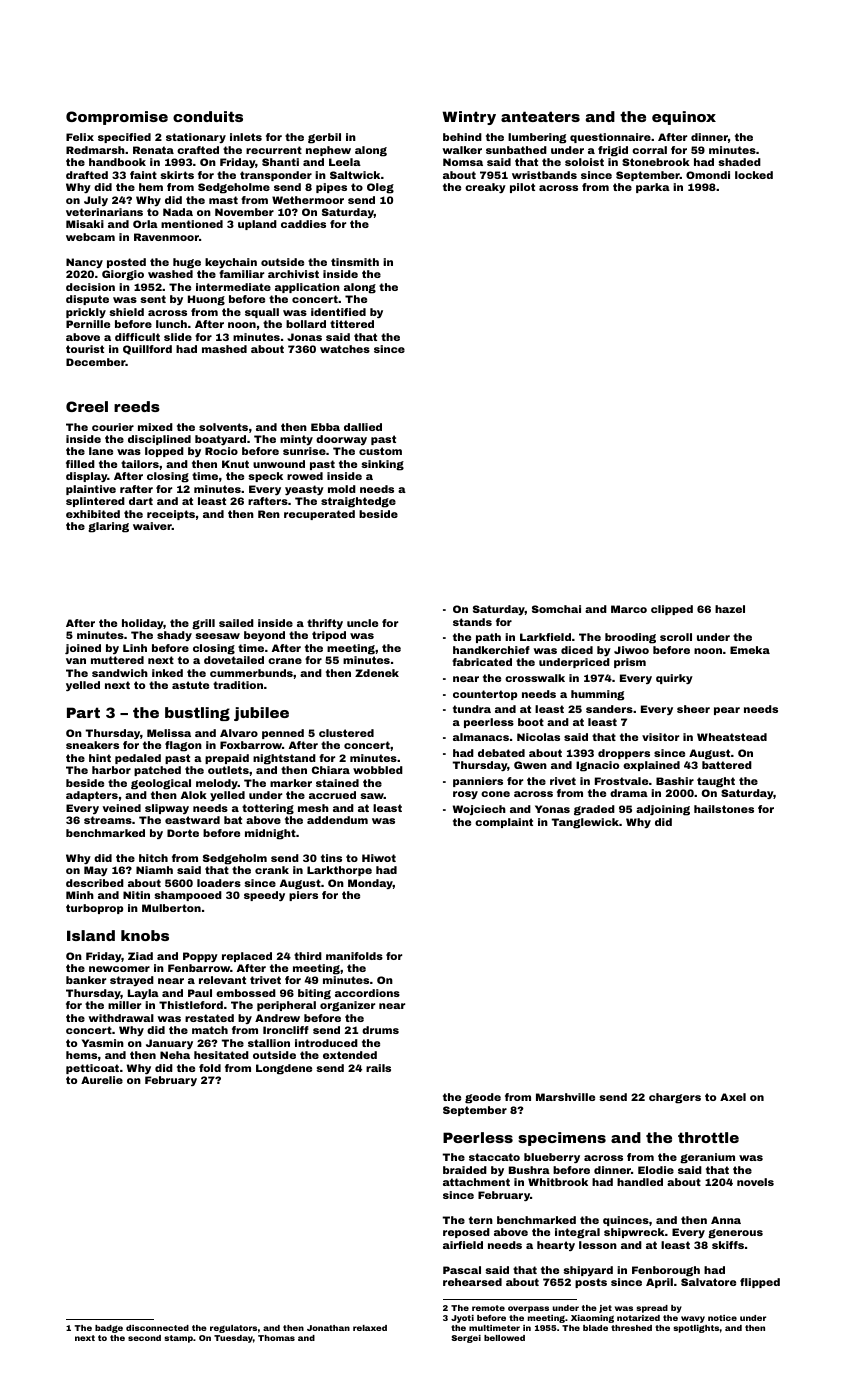 The height and width of the page is (1400, 849). I want to click on glaring, so click(108, 527).
